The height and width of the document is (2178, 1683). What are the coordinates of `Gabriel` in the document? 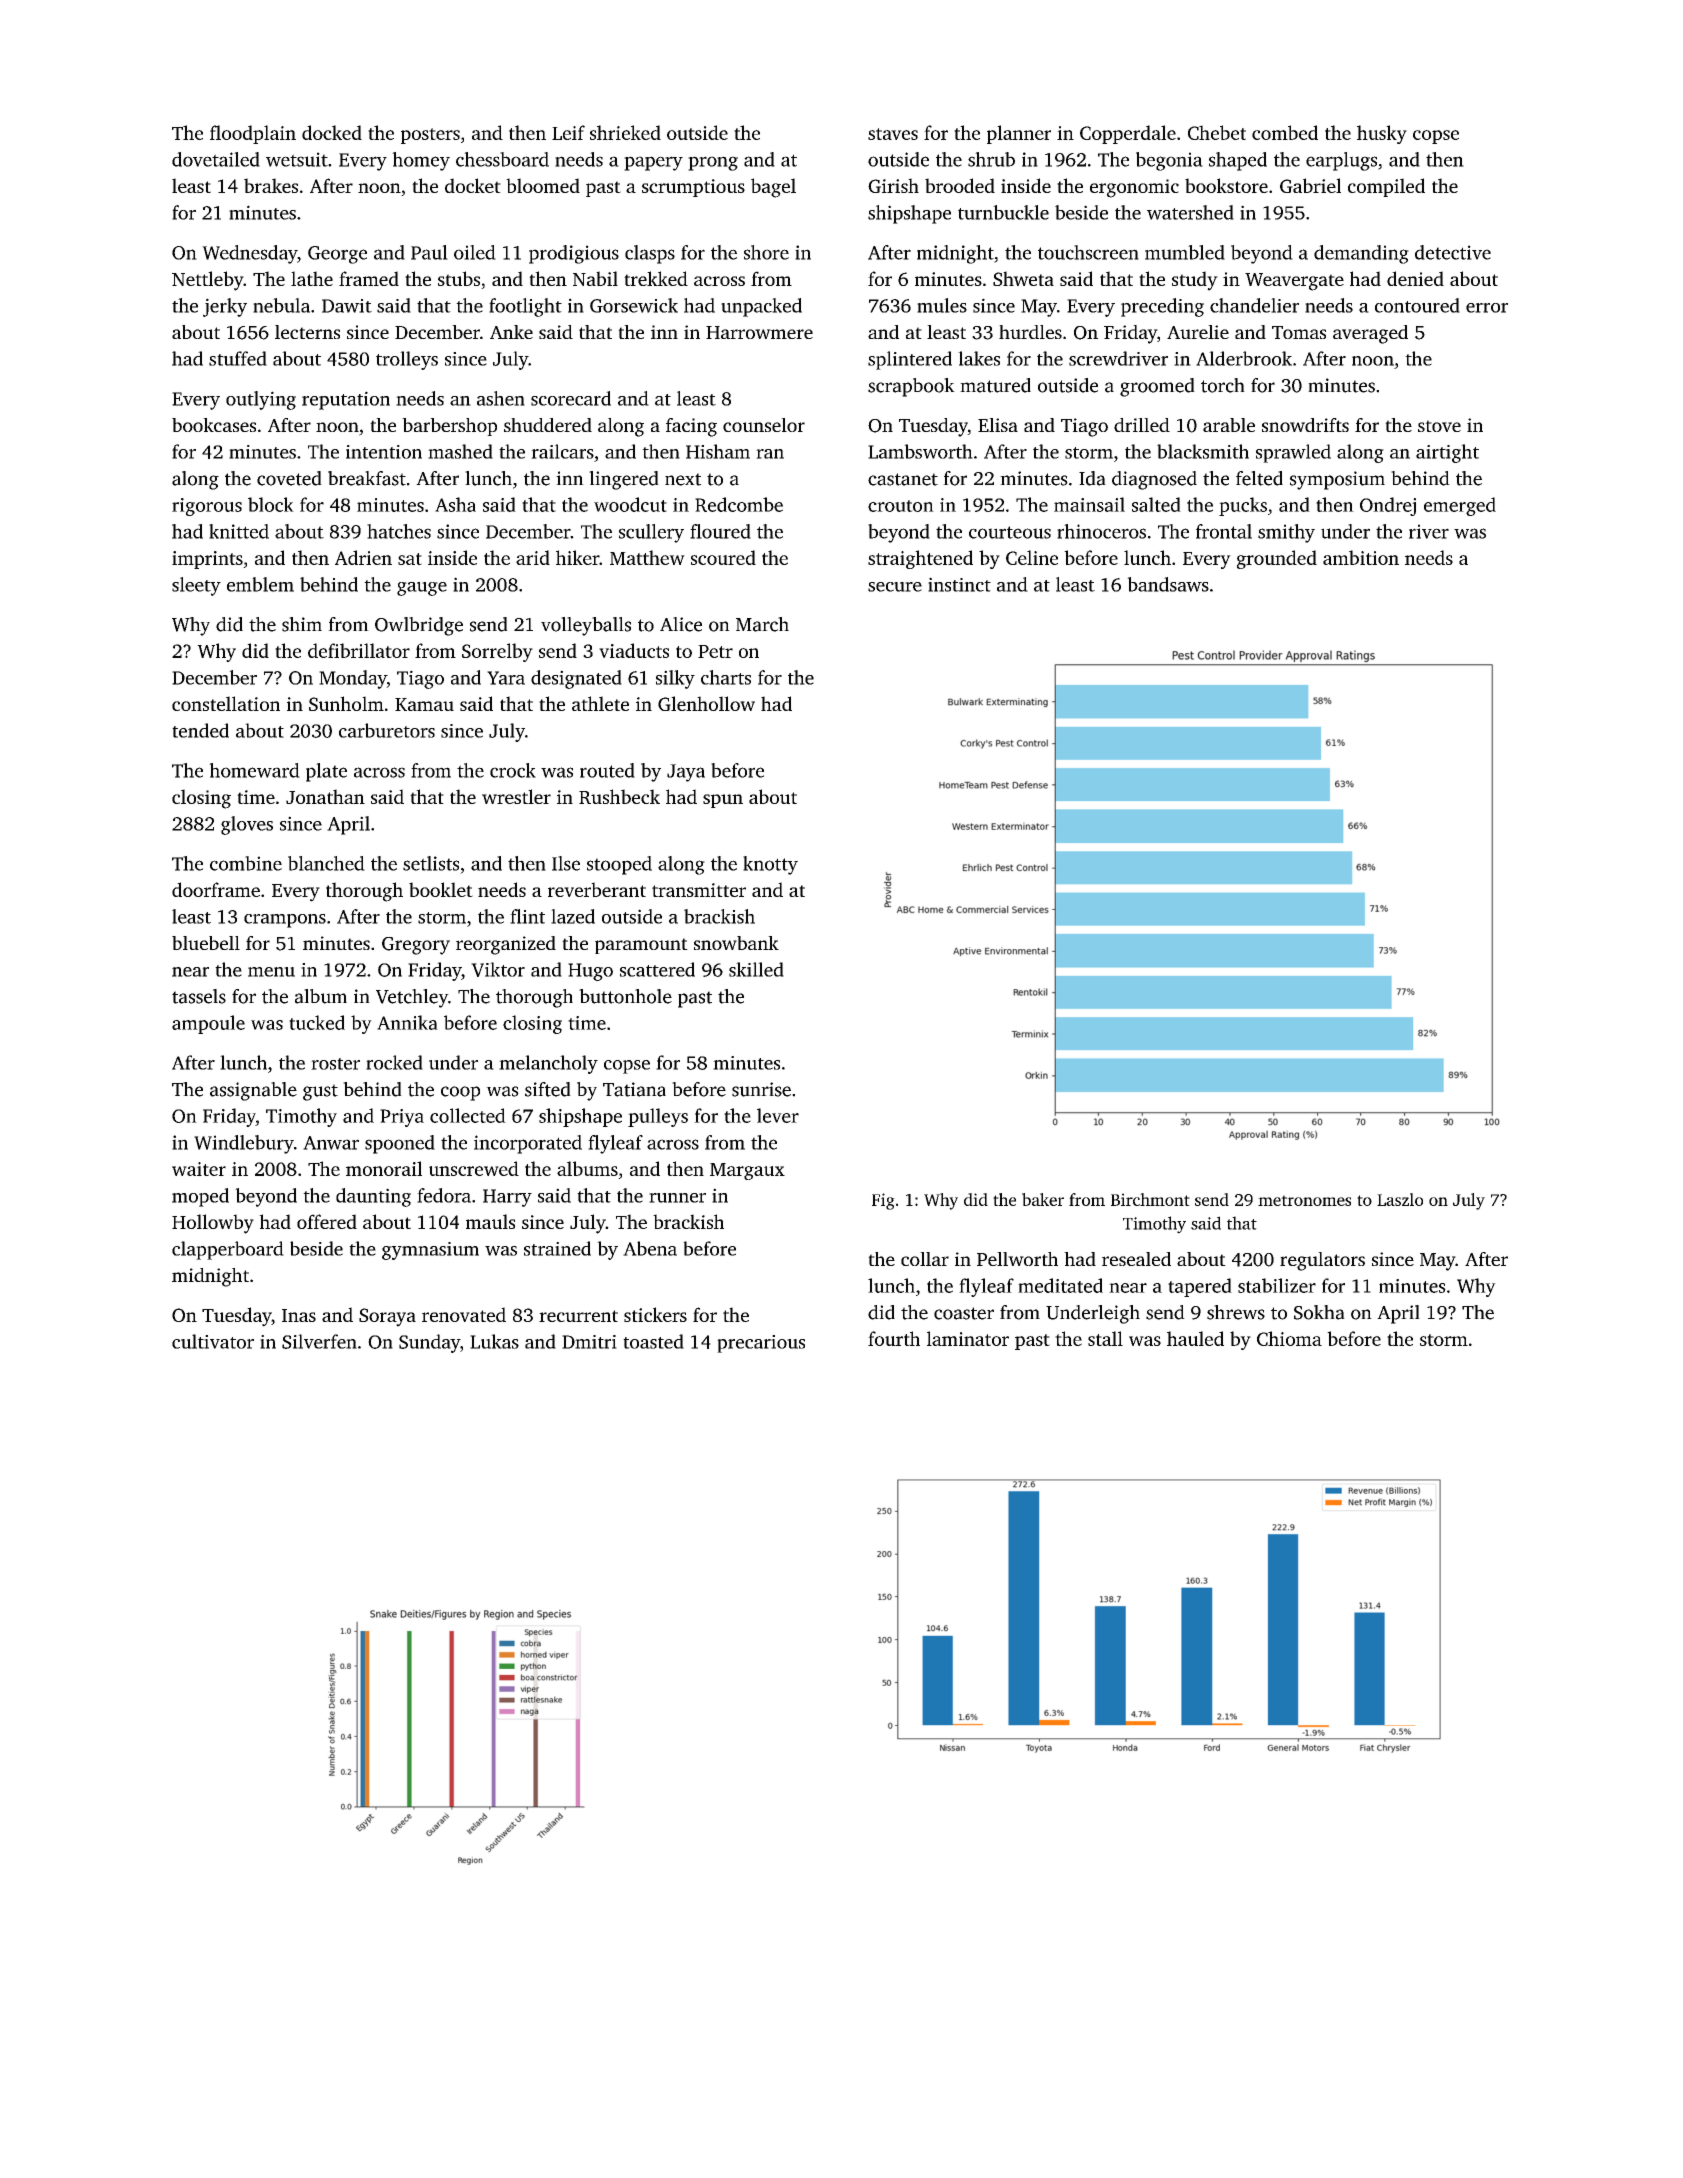 It's located at (1310, 185).
